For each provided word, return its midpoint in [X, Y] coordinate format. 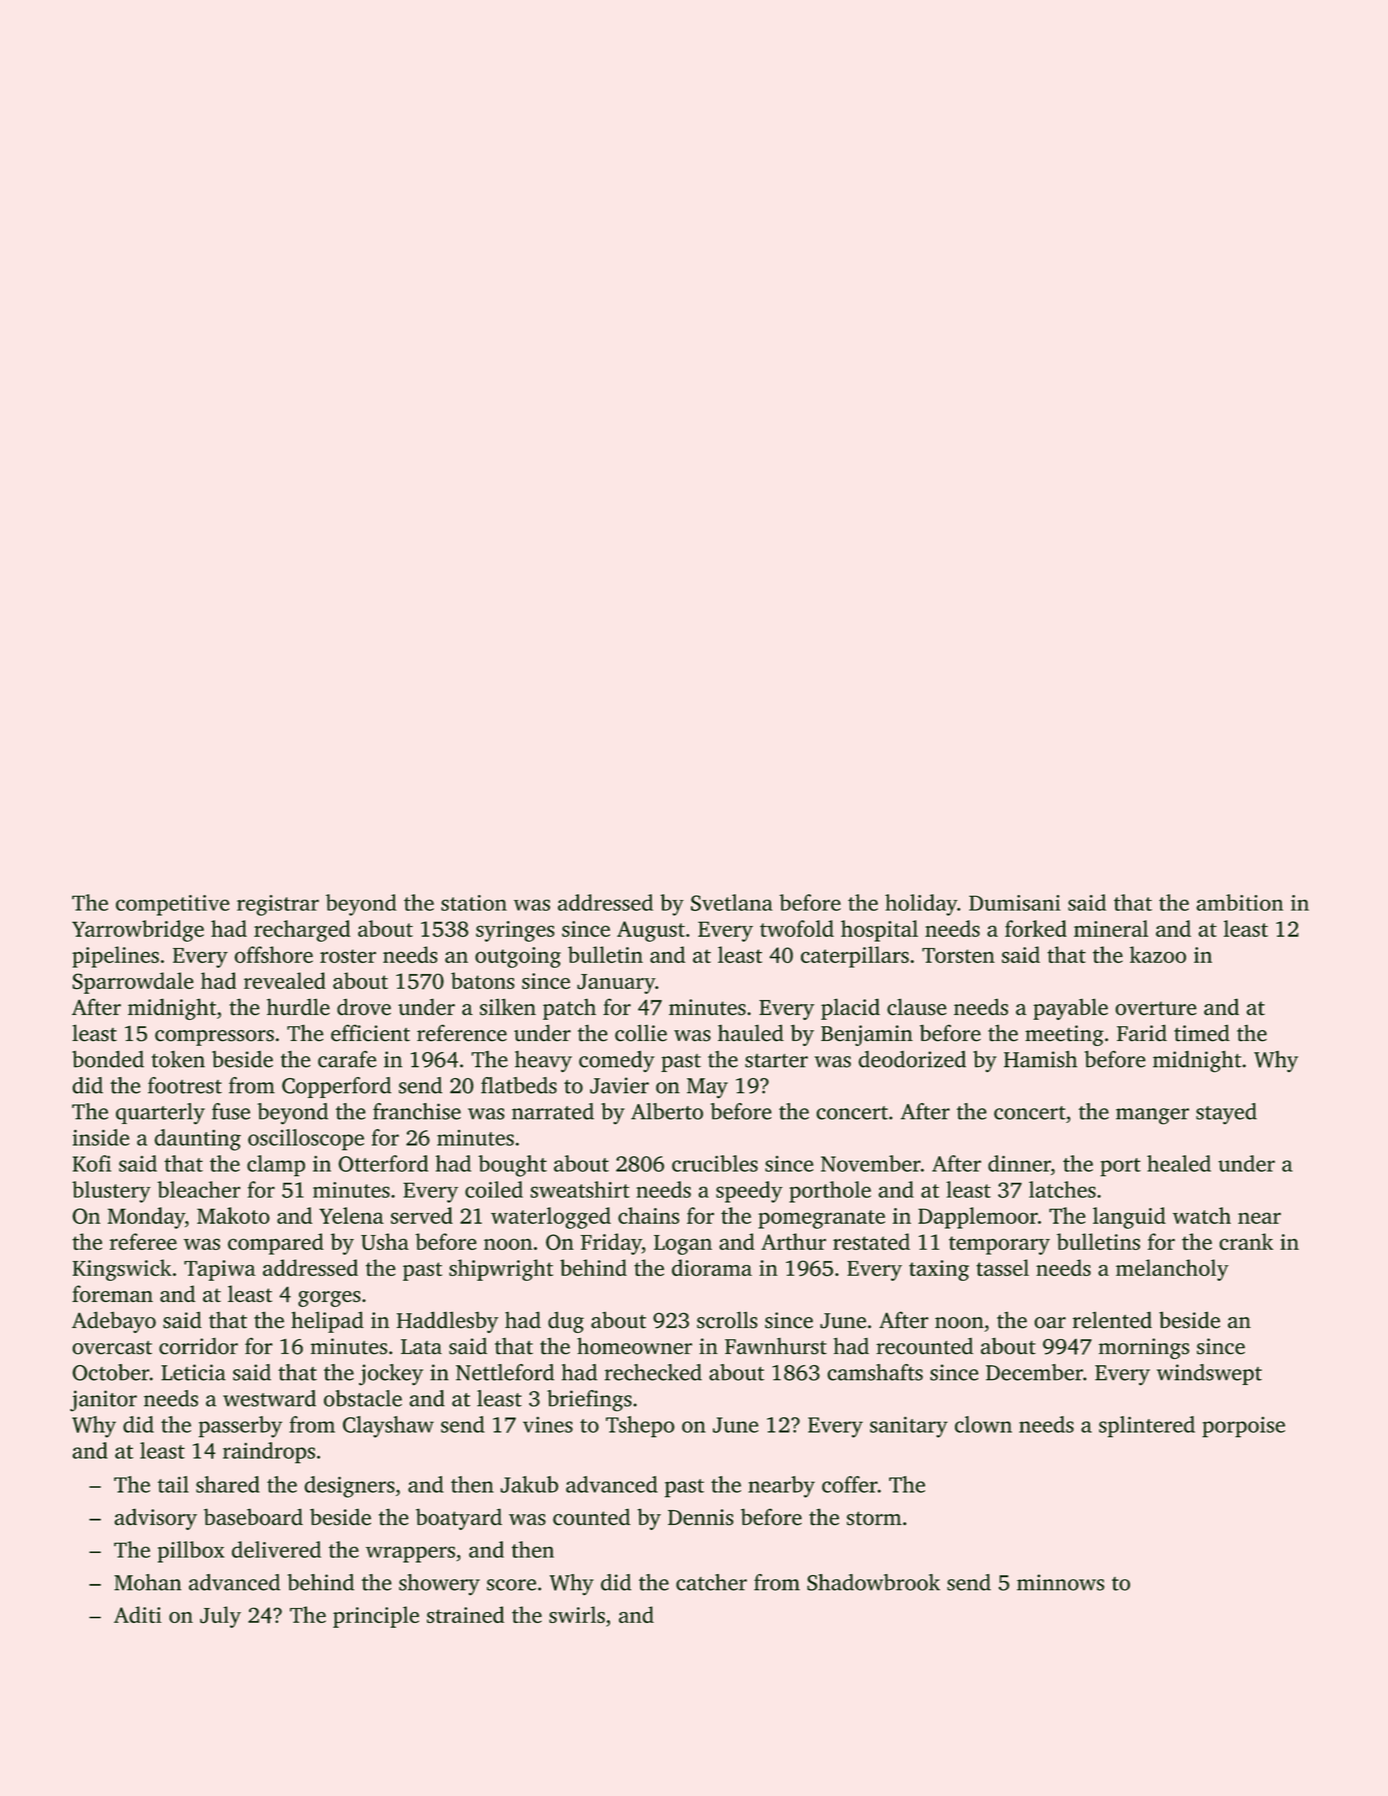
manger [1152, 1116]
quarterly [160, 1114]
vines [548, 1425]
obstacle [363, 1398]
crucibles [715, 1163]
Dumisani [1015, 903]
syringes [515, 931]
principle [376, 1617]
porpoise [1243, 1427]
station [474, 903]
